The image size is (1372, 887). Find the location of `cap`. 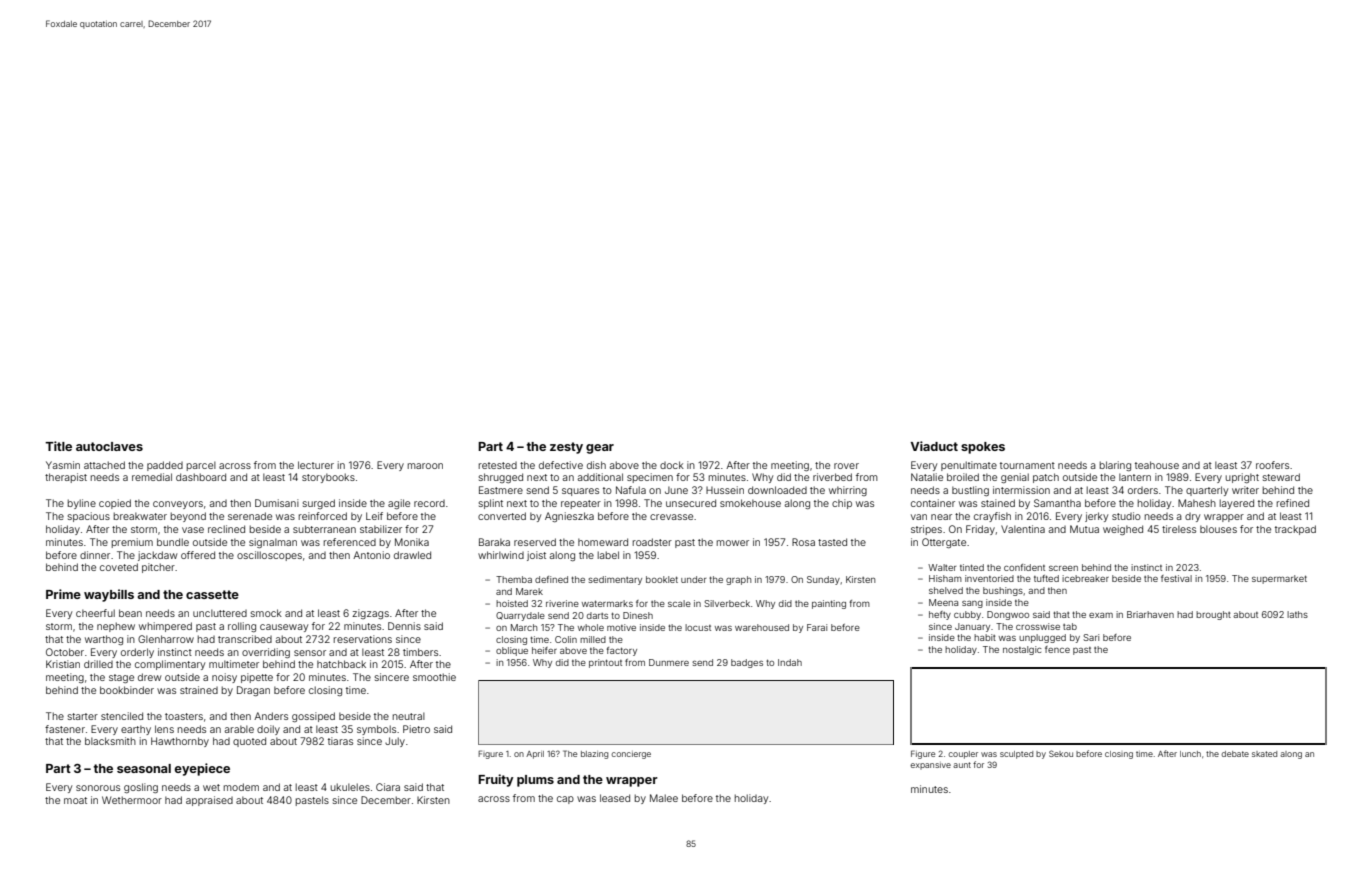

cap is located at coordinates (565, 800).
